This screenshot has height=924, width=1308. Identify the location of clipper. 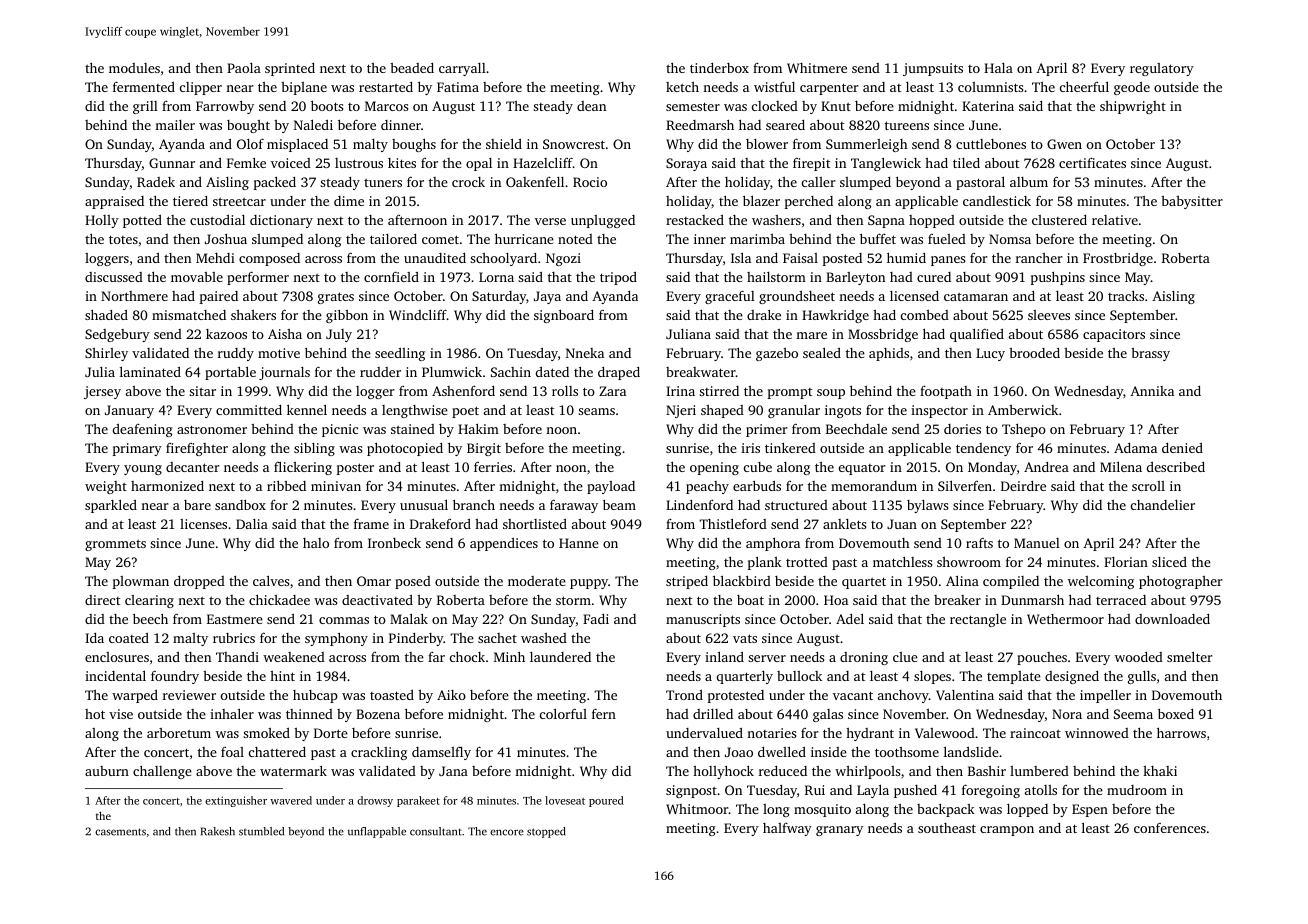
(201, 88).
